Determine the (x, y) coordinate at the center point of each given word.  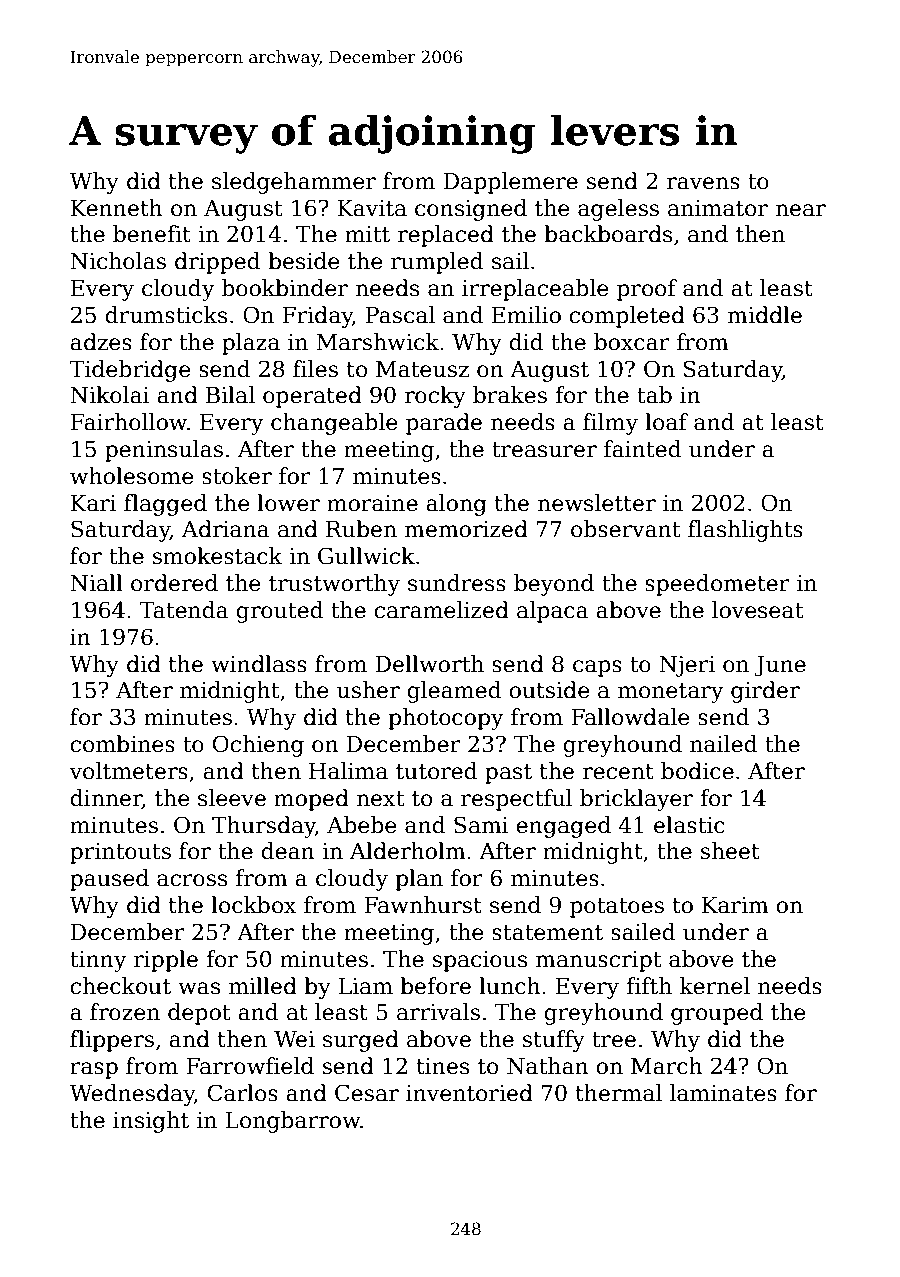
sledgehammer (294, 183)
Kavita (372, 208)
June (780, 666)
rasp (94, 1070)
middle (765, 315)
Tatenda (184, 610)
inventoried (469, 1093)
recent (618, 772)
